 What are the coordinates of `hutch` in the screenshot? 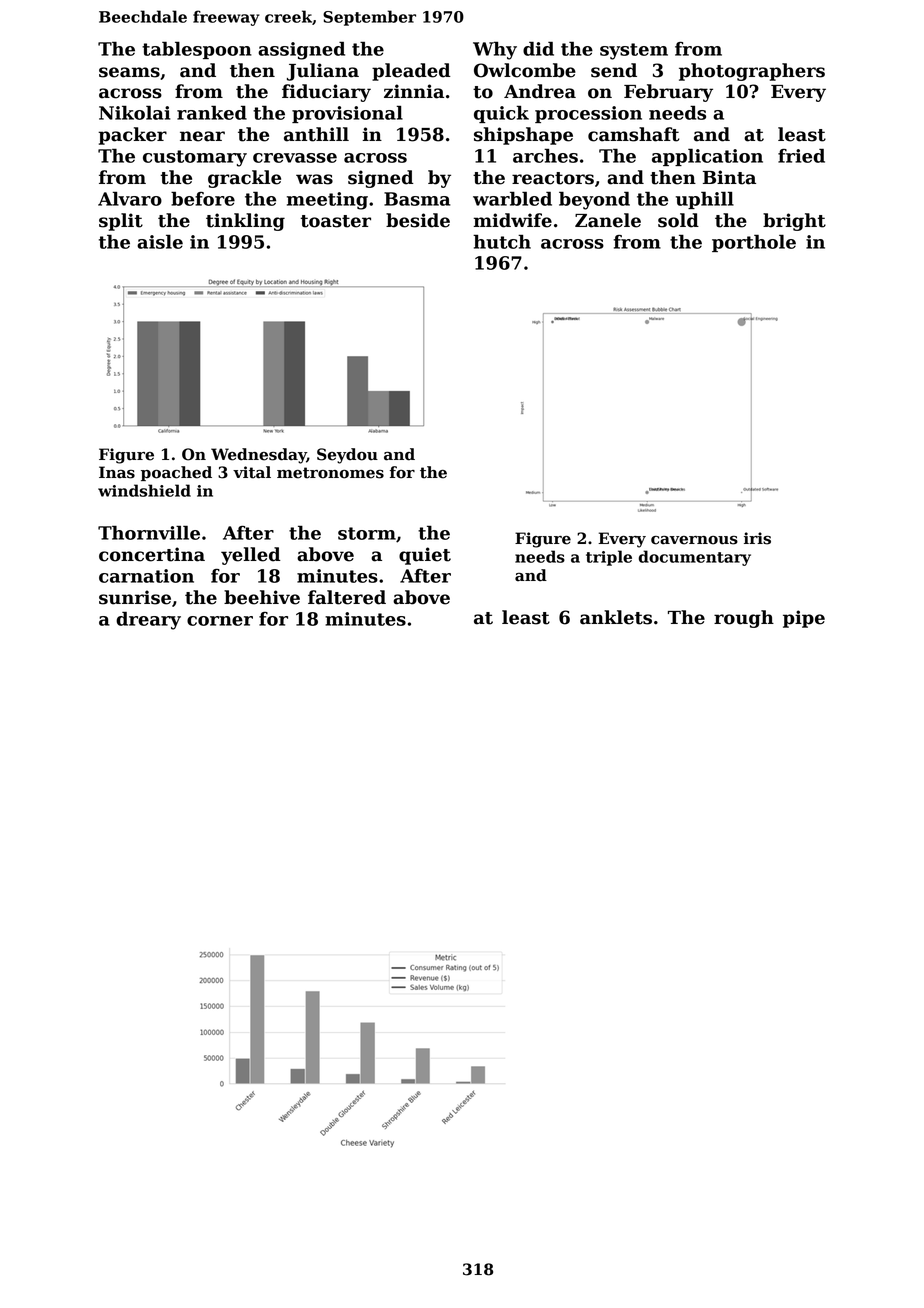 It's located at (502, 241).
